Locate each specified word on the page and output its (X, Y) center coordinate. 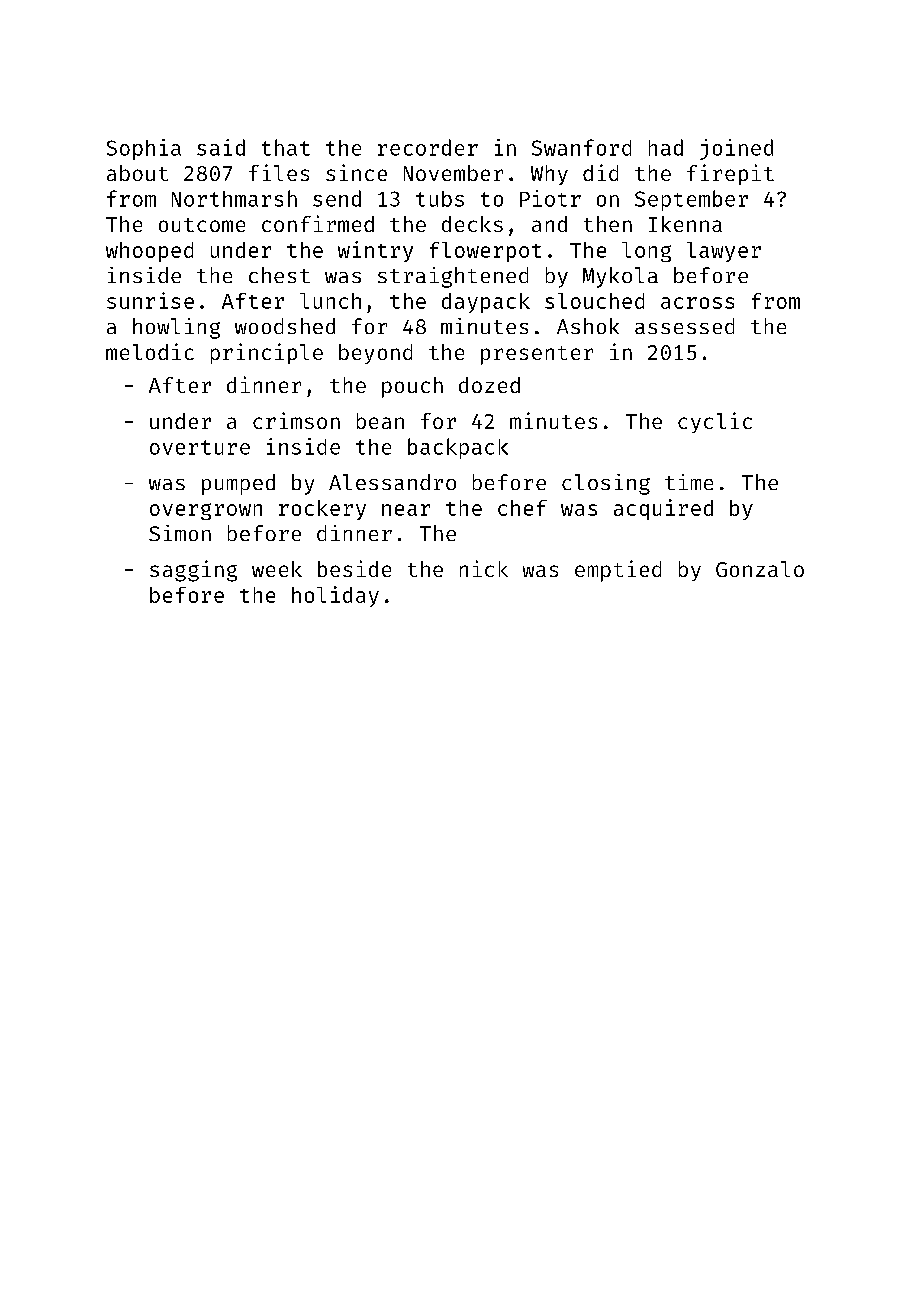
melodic (150, 351)
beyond (375, 354)
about (137, 173)
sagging (193, 571)
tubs (440, 199)
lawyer (724, 252)
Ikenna (685, 224)
